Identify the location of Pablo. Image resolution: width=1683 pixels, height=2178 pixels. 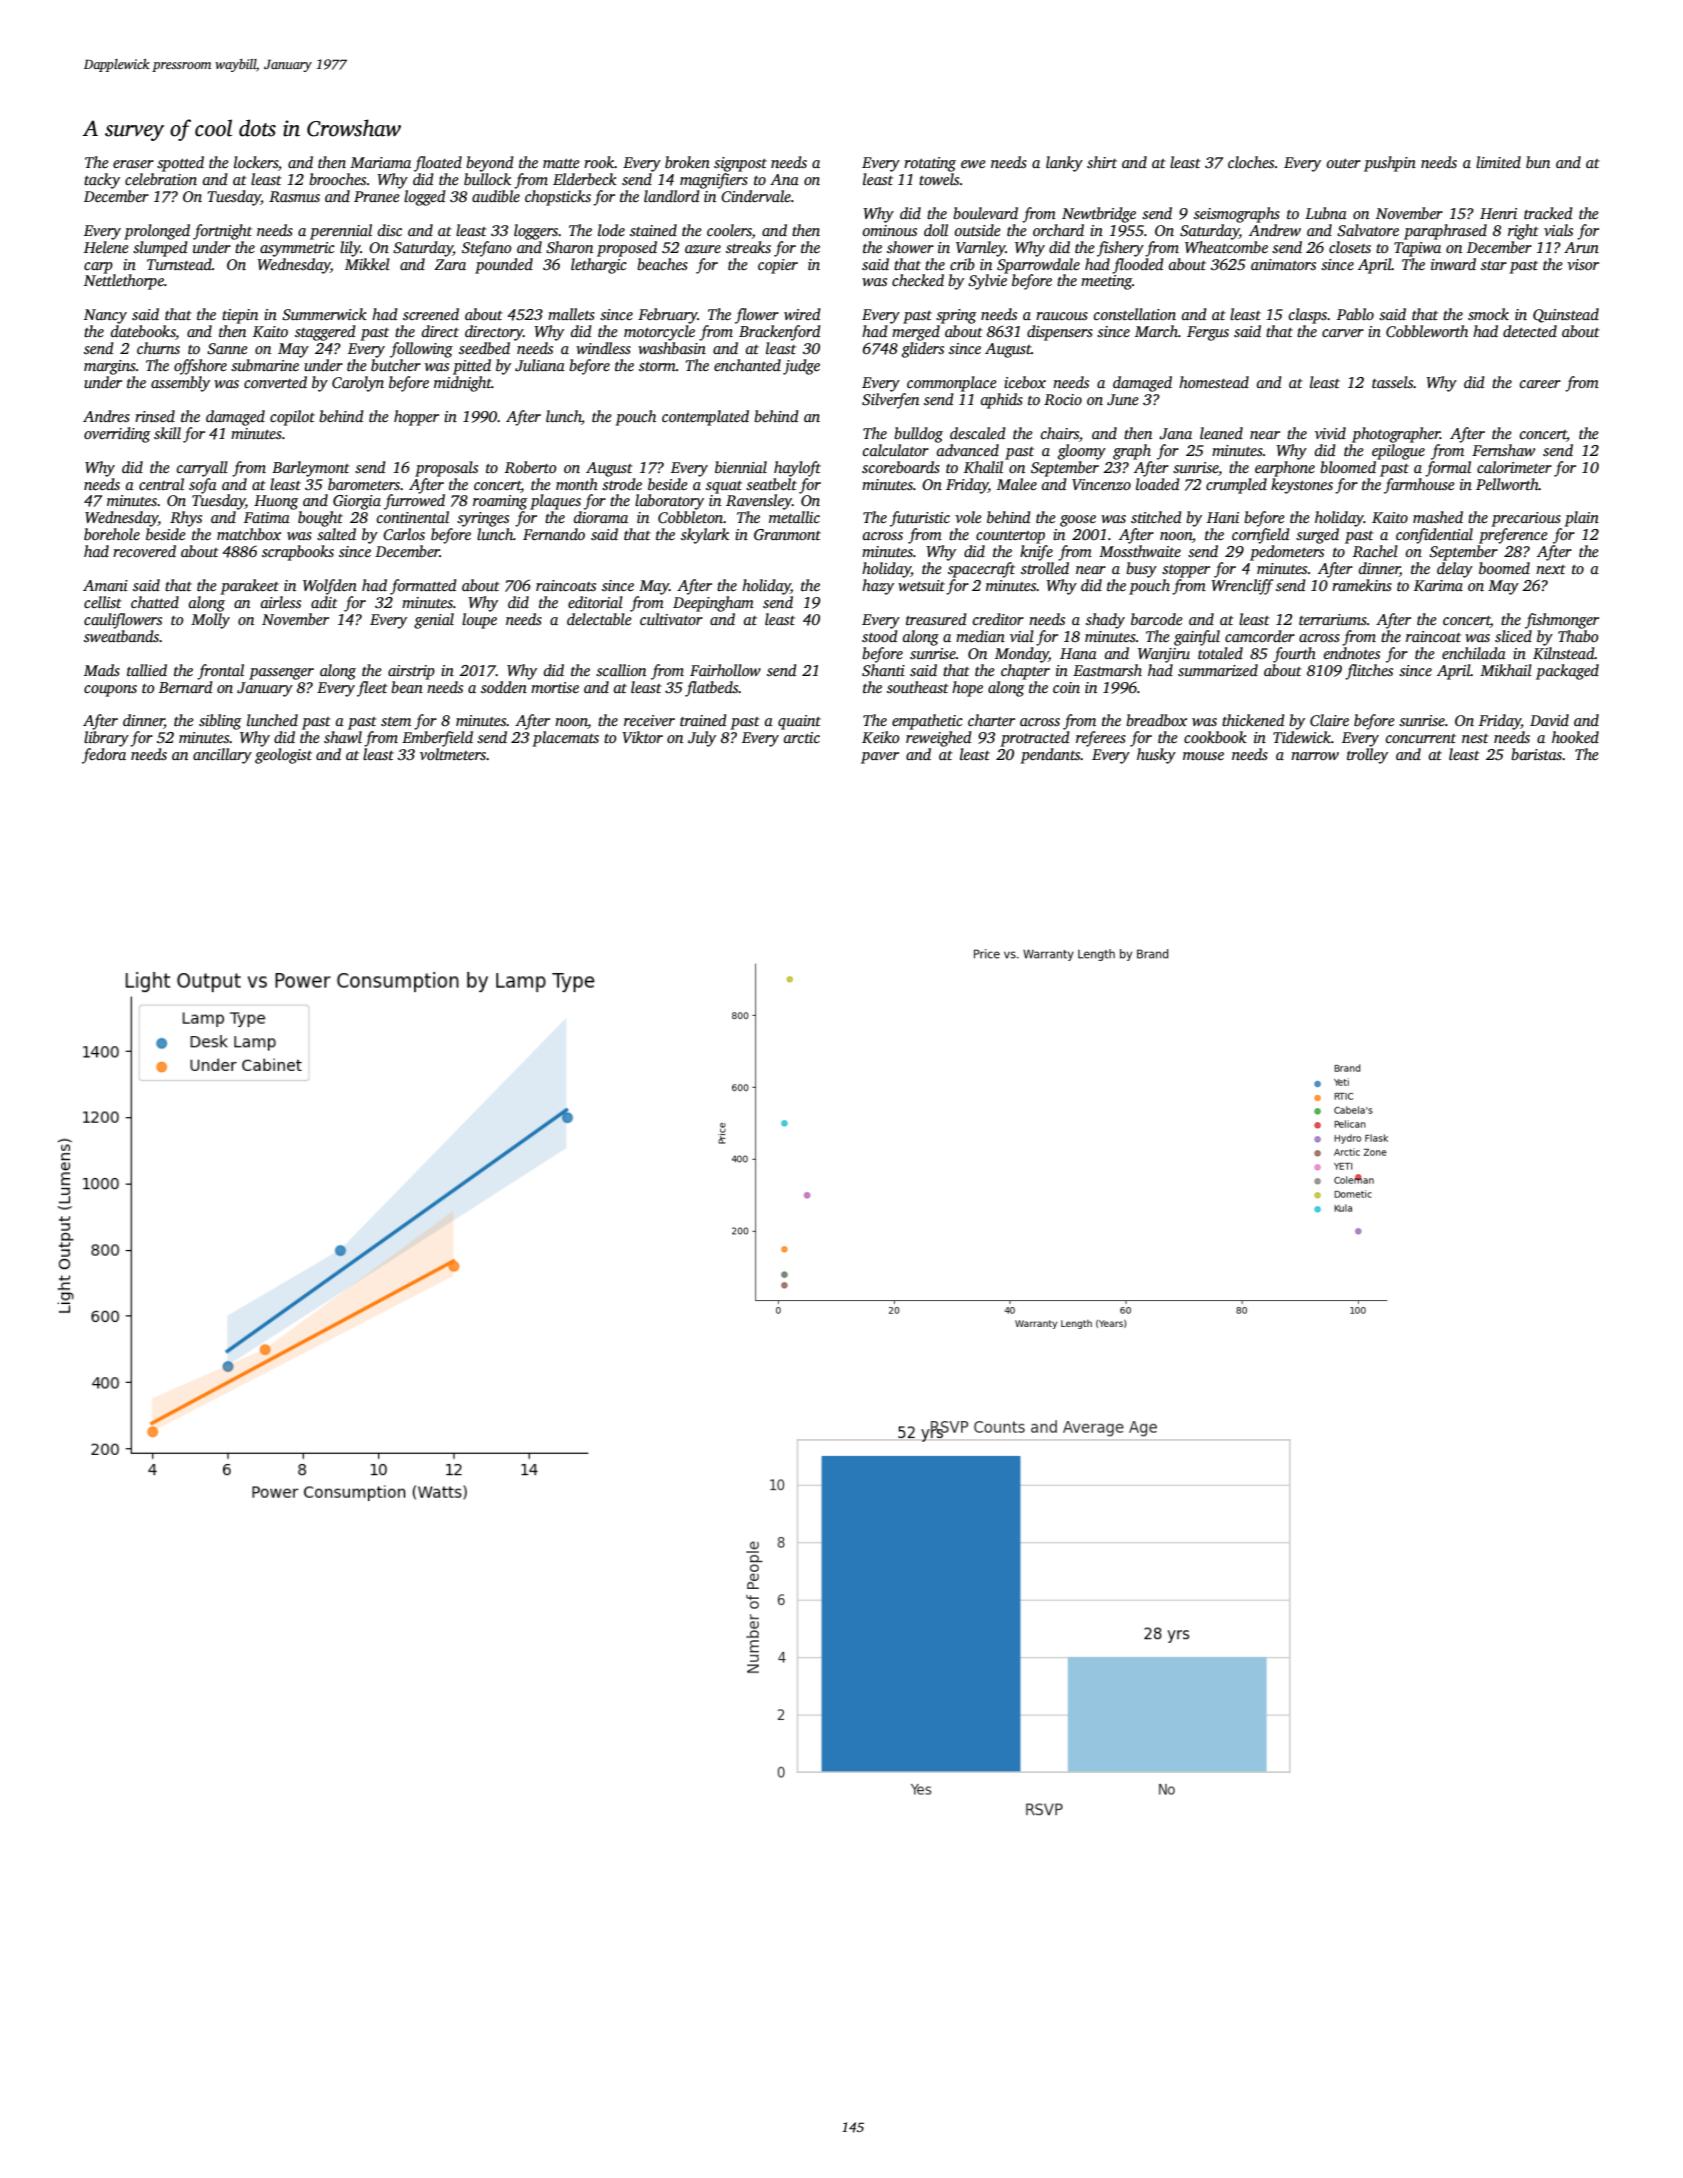
(1355, 314).
